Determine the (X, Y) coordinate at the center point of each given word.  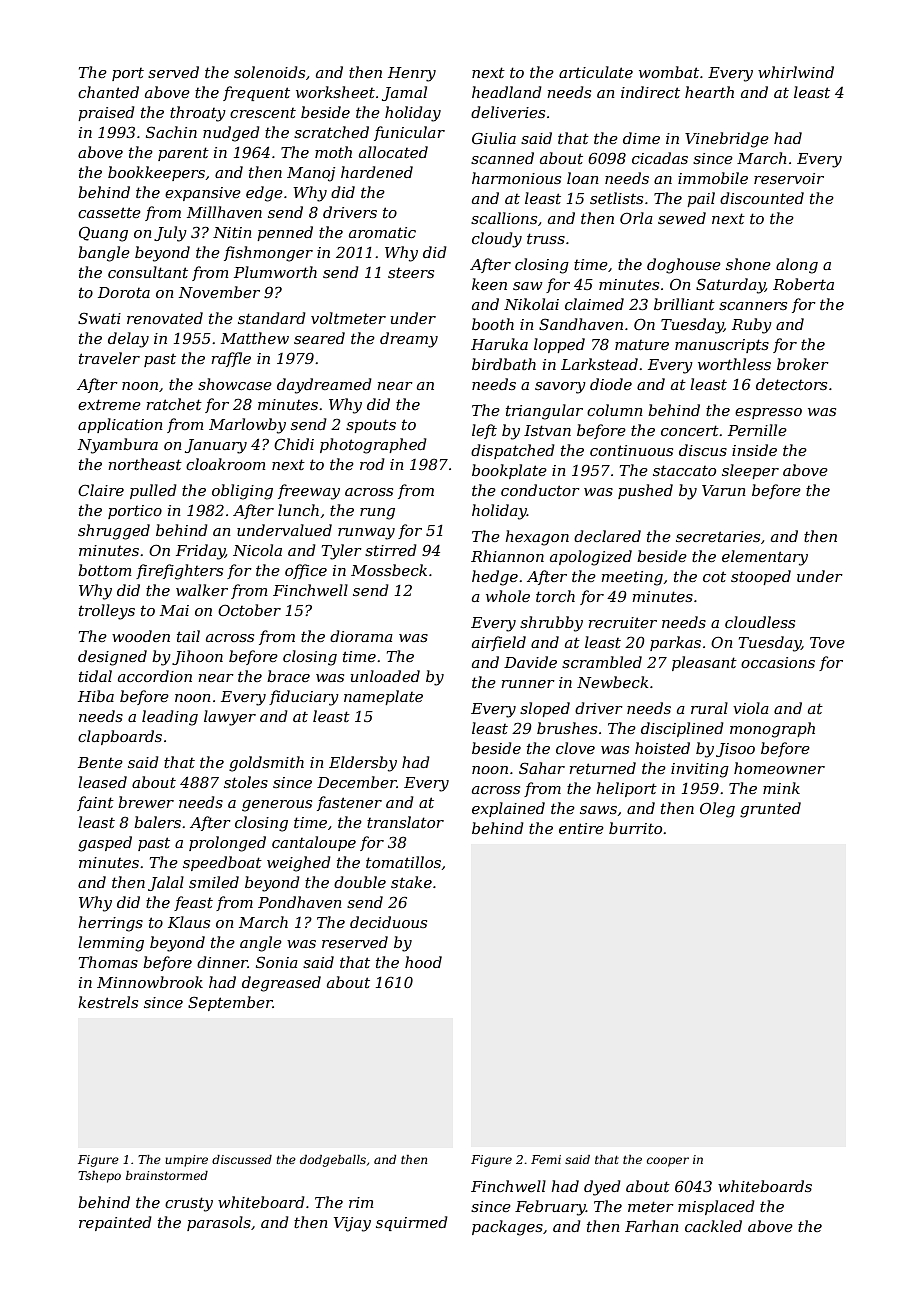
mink (781, 788)
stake (411, 882)
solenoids (269, 72)
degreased (281, 984)
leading (170, 718)
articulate (596, 72)
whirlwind (796, 72)
